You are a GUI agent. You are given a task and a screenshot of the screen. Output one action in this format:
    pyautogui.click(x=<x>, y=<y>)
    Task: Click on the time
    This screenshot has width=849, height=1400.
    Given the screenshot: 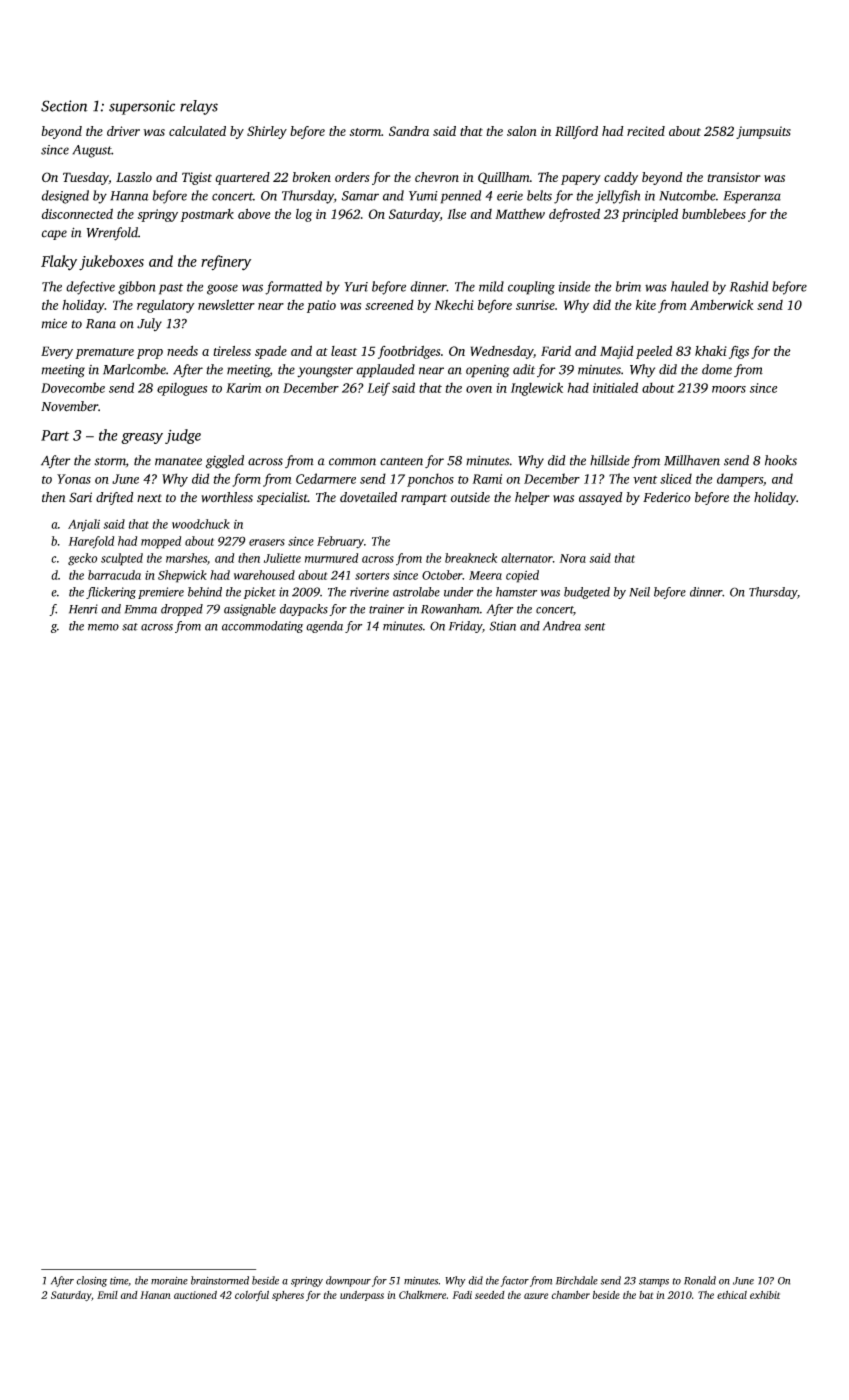 What is the action you would take?
    pyautogui.click(x=119, y=1281)
